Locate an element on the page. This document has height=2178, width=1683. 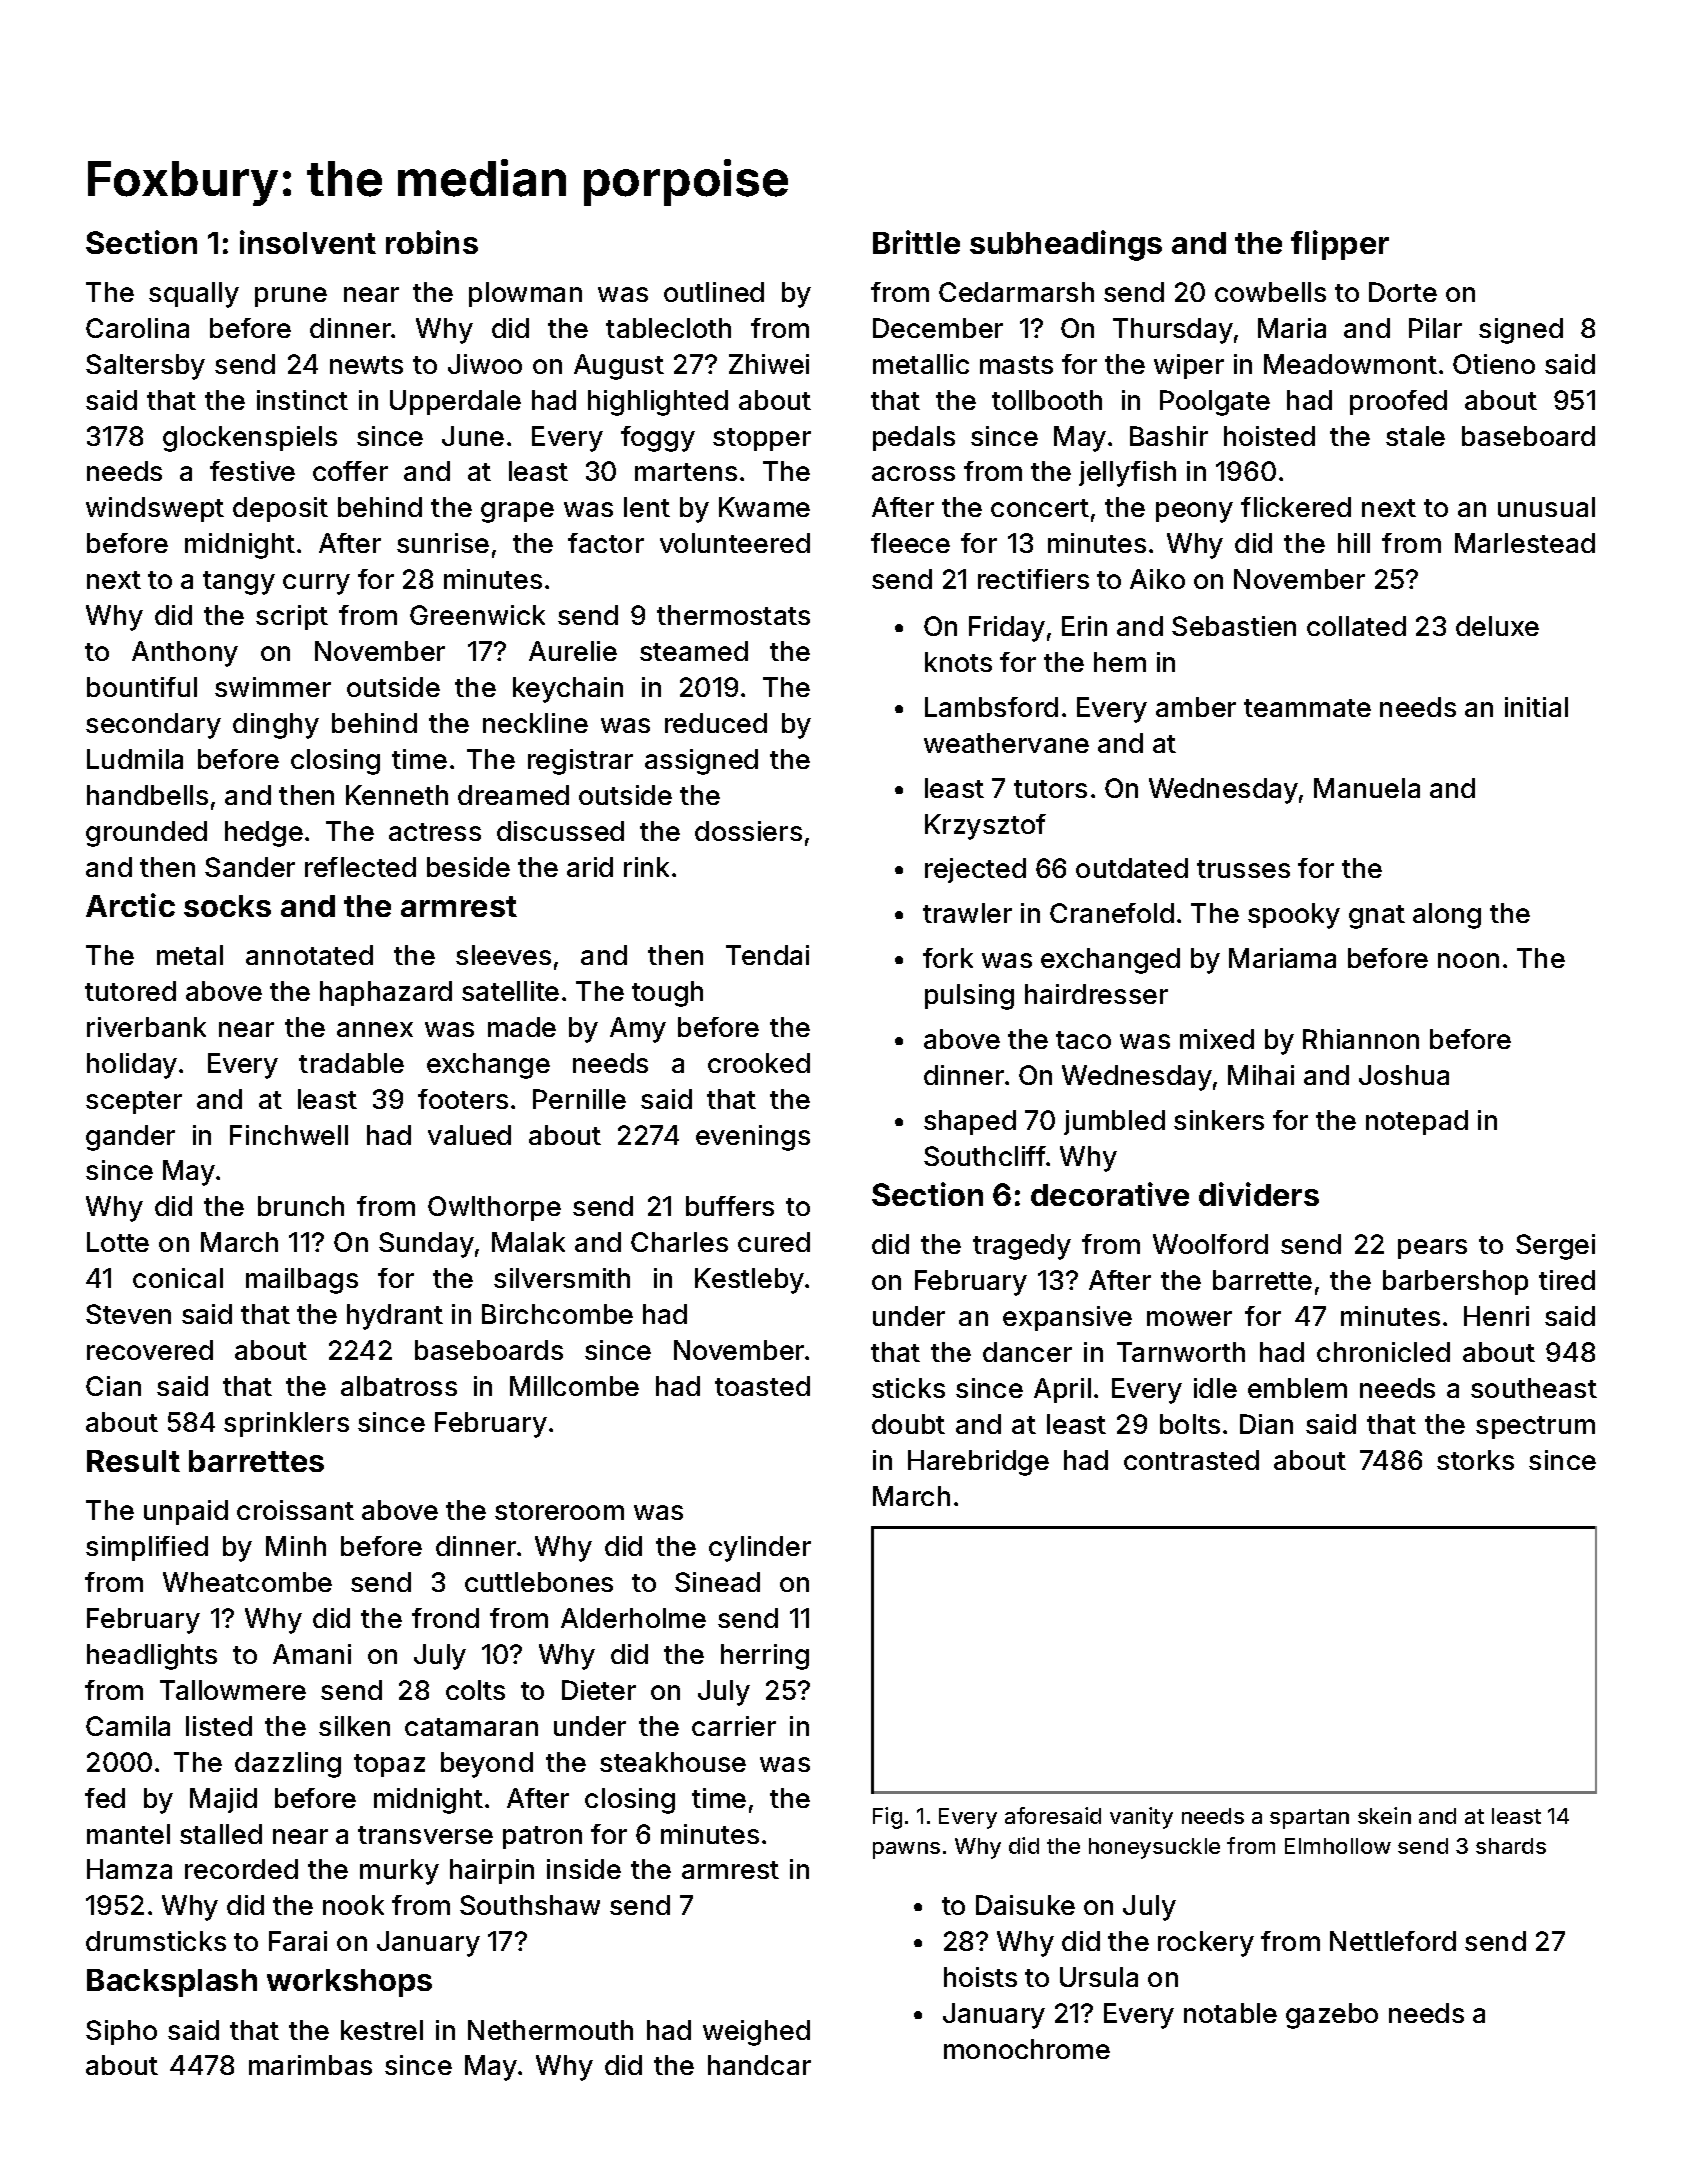
dossiers is located at coordinates (748, 831).
